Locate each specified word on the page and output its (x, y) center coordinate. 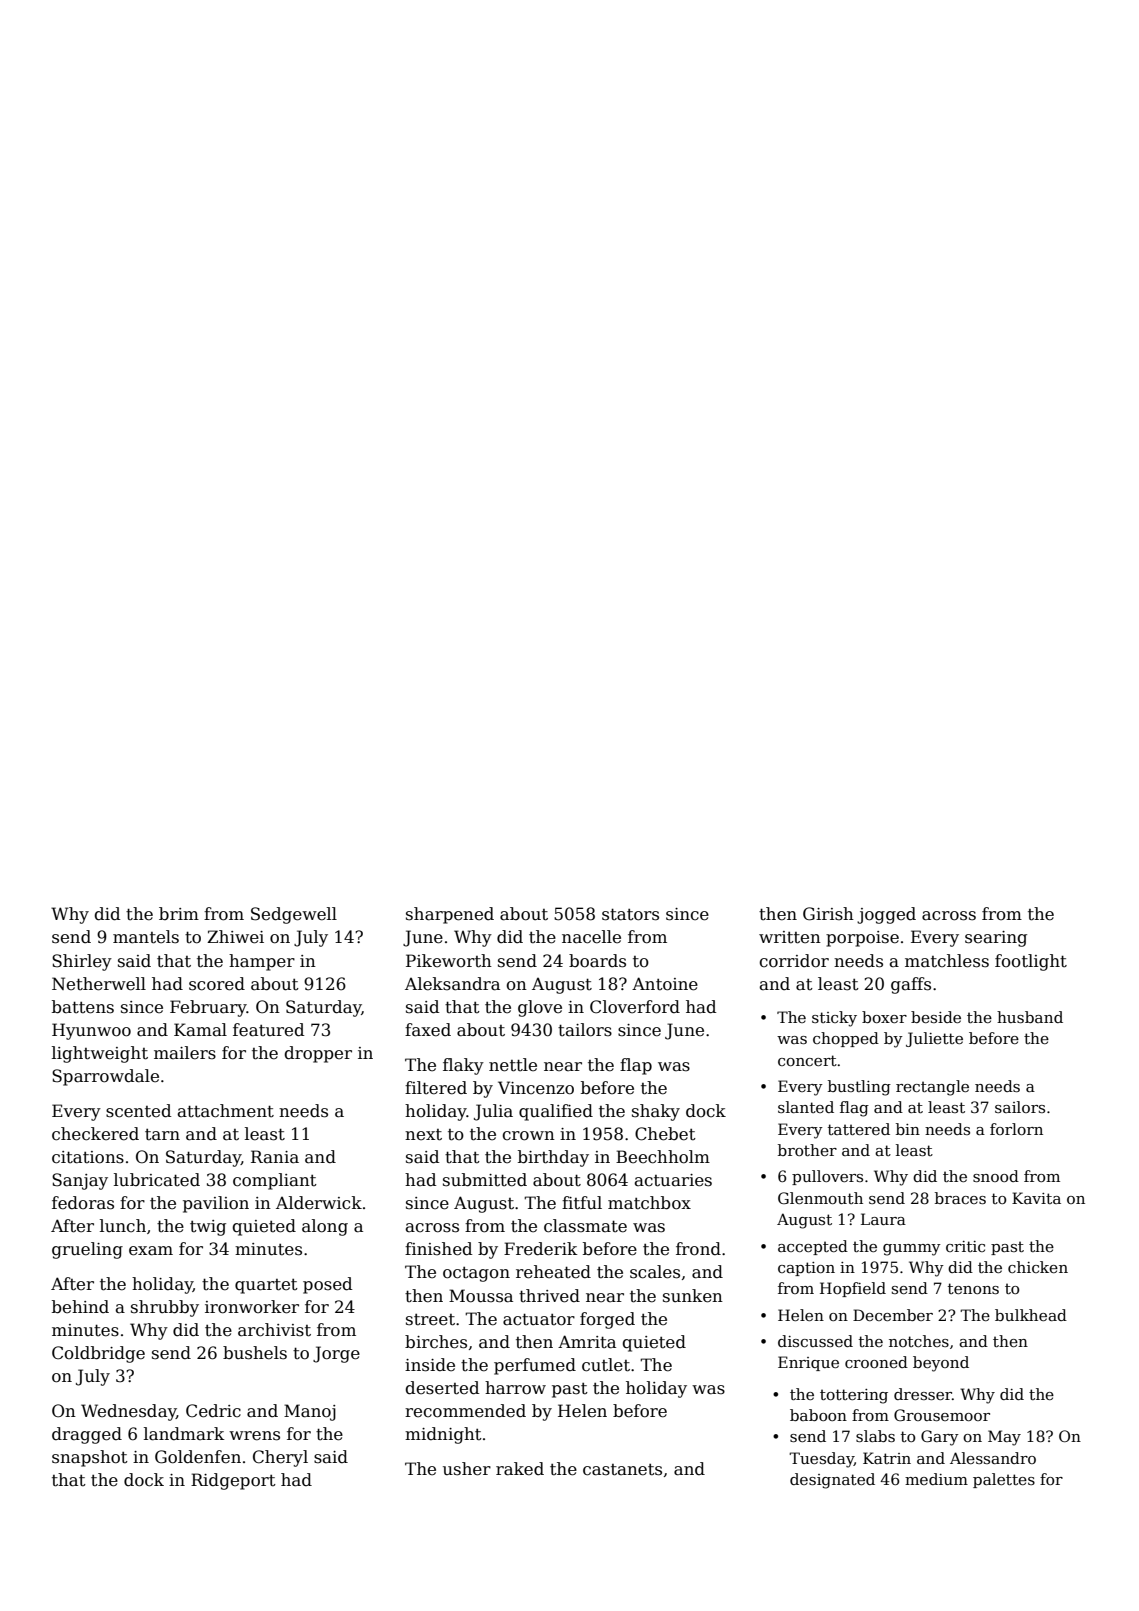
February (208, 1008)
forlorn (1016, 1129)
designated (832, 1481)
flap (636, 1066)
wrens (254, 1436)
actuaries (673, 1180)
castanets (622, 1470)
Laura (883, 1219)
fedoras (83, 1203)
